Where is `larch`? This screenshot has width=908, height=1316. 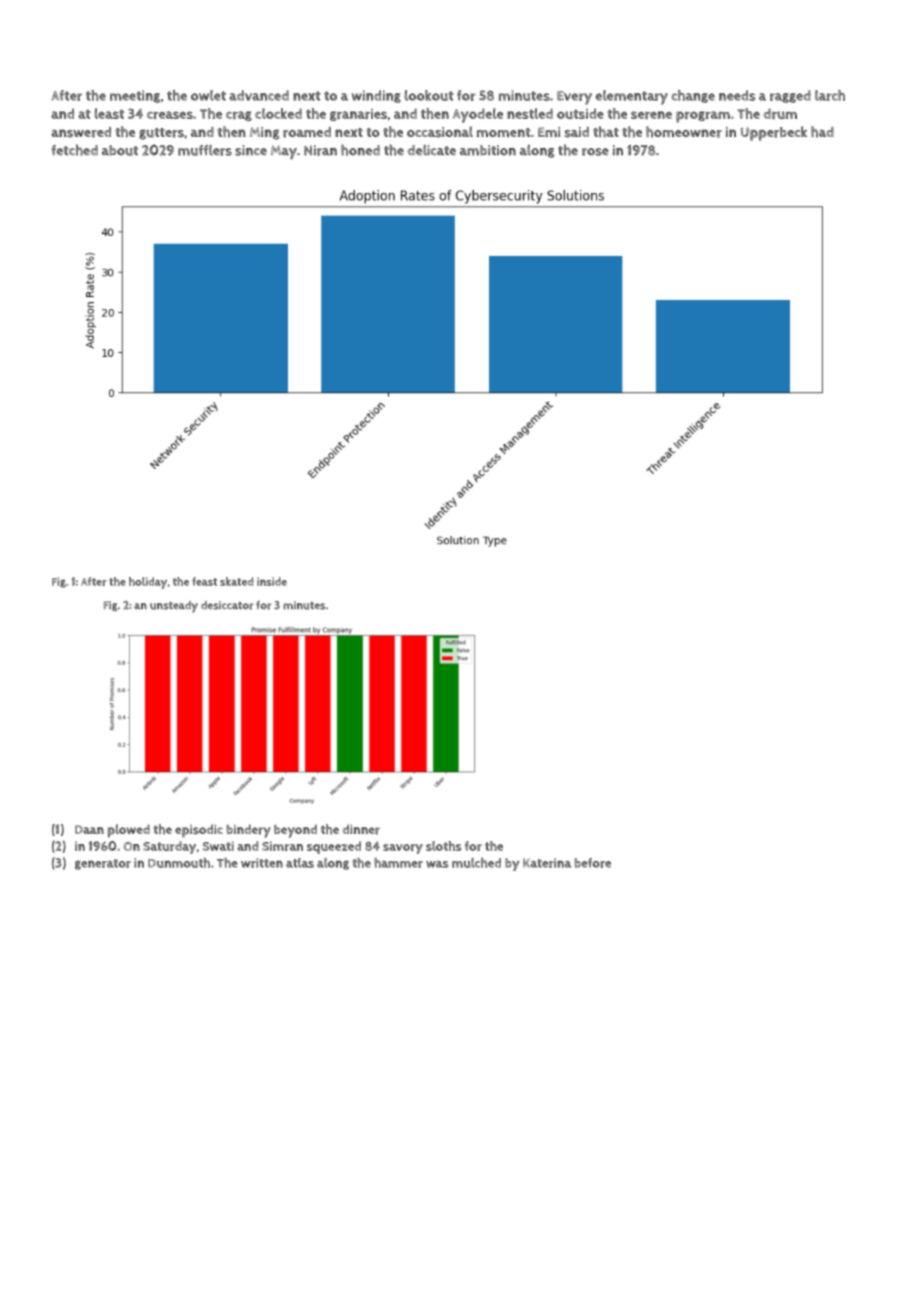 larch is located at coordinates (830, 95).
